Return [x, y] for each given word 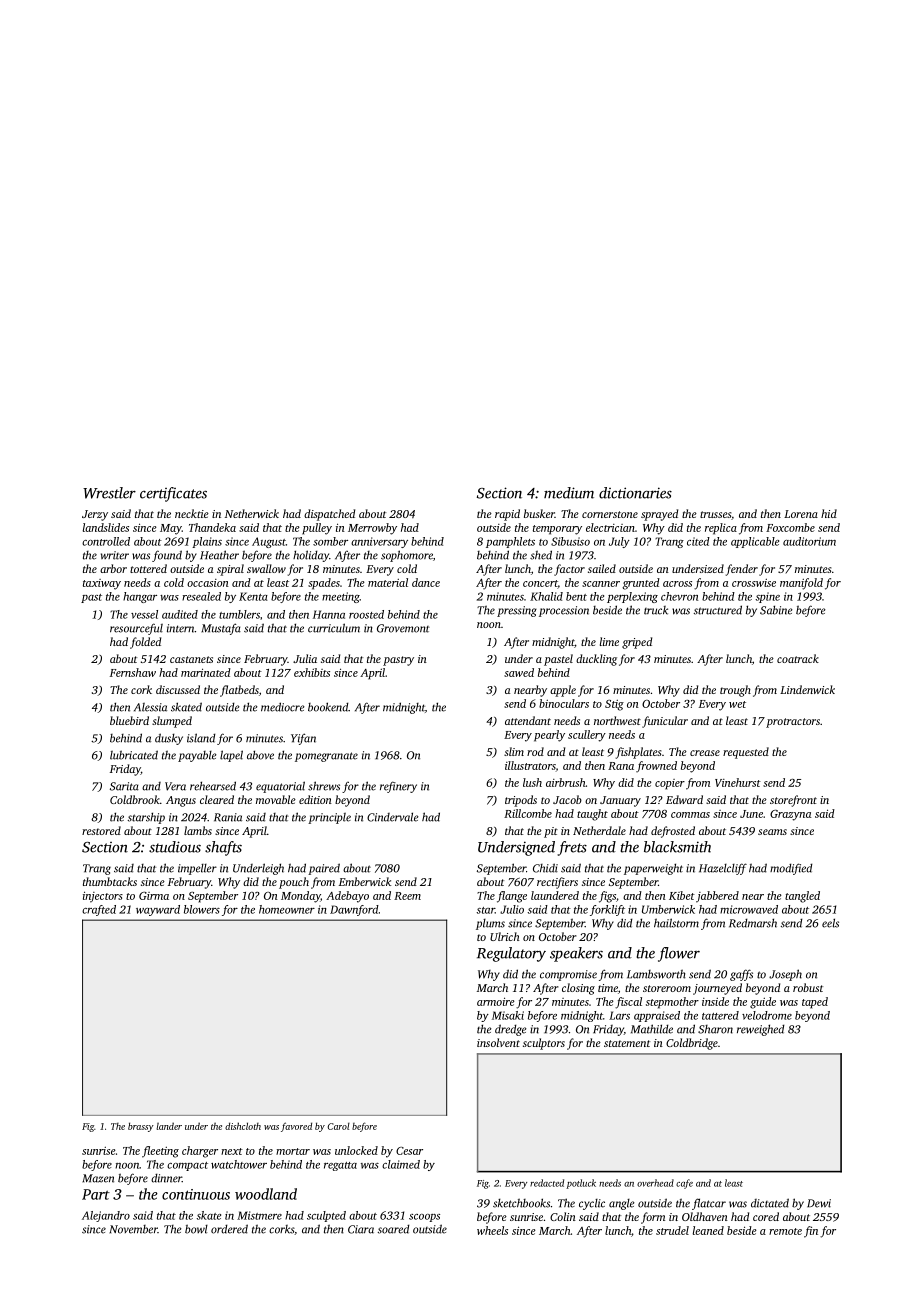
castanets [191, 659]
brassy [141, 1127]
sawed [519, 672]
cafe [684, 1184]
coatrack [798, 658]
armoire [496, 1001]
